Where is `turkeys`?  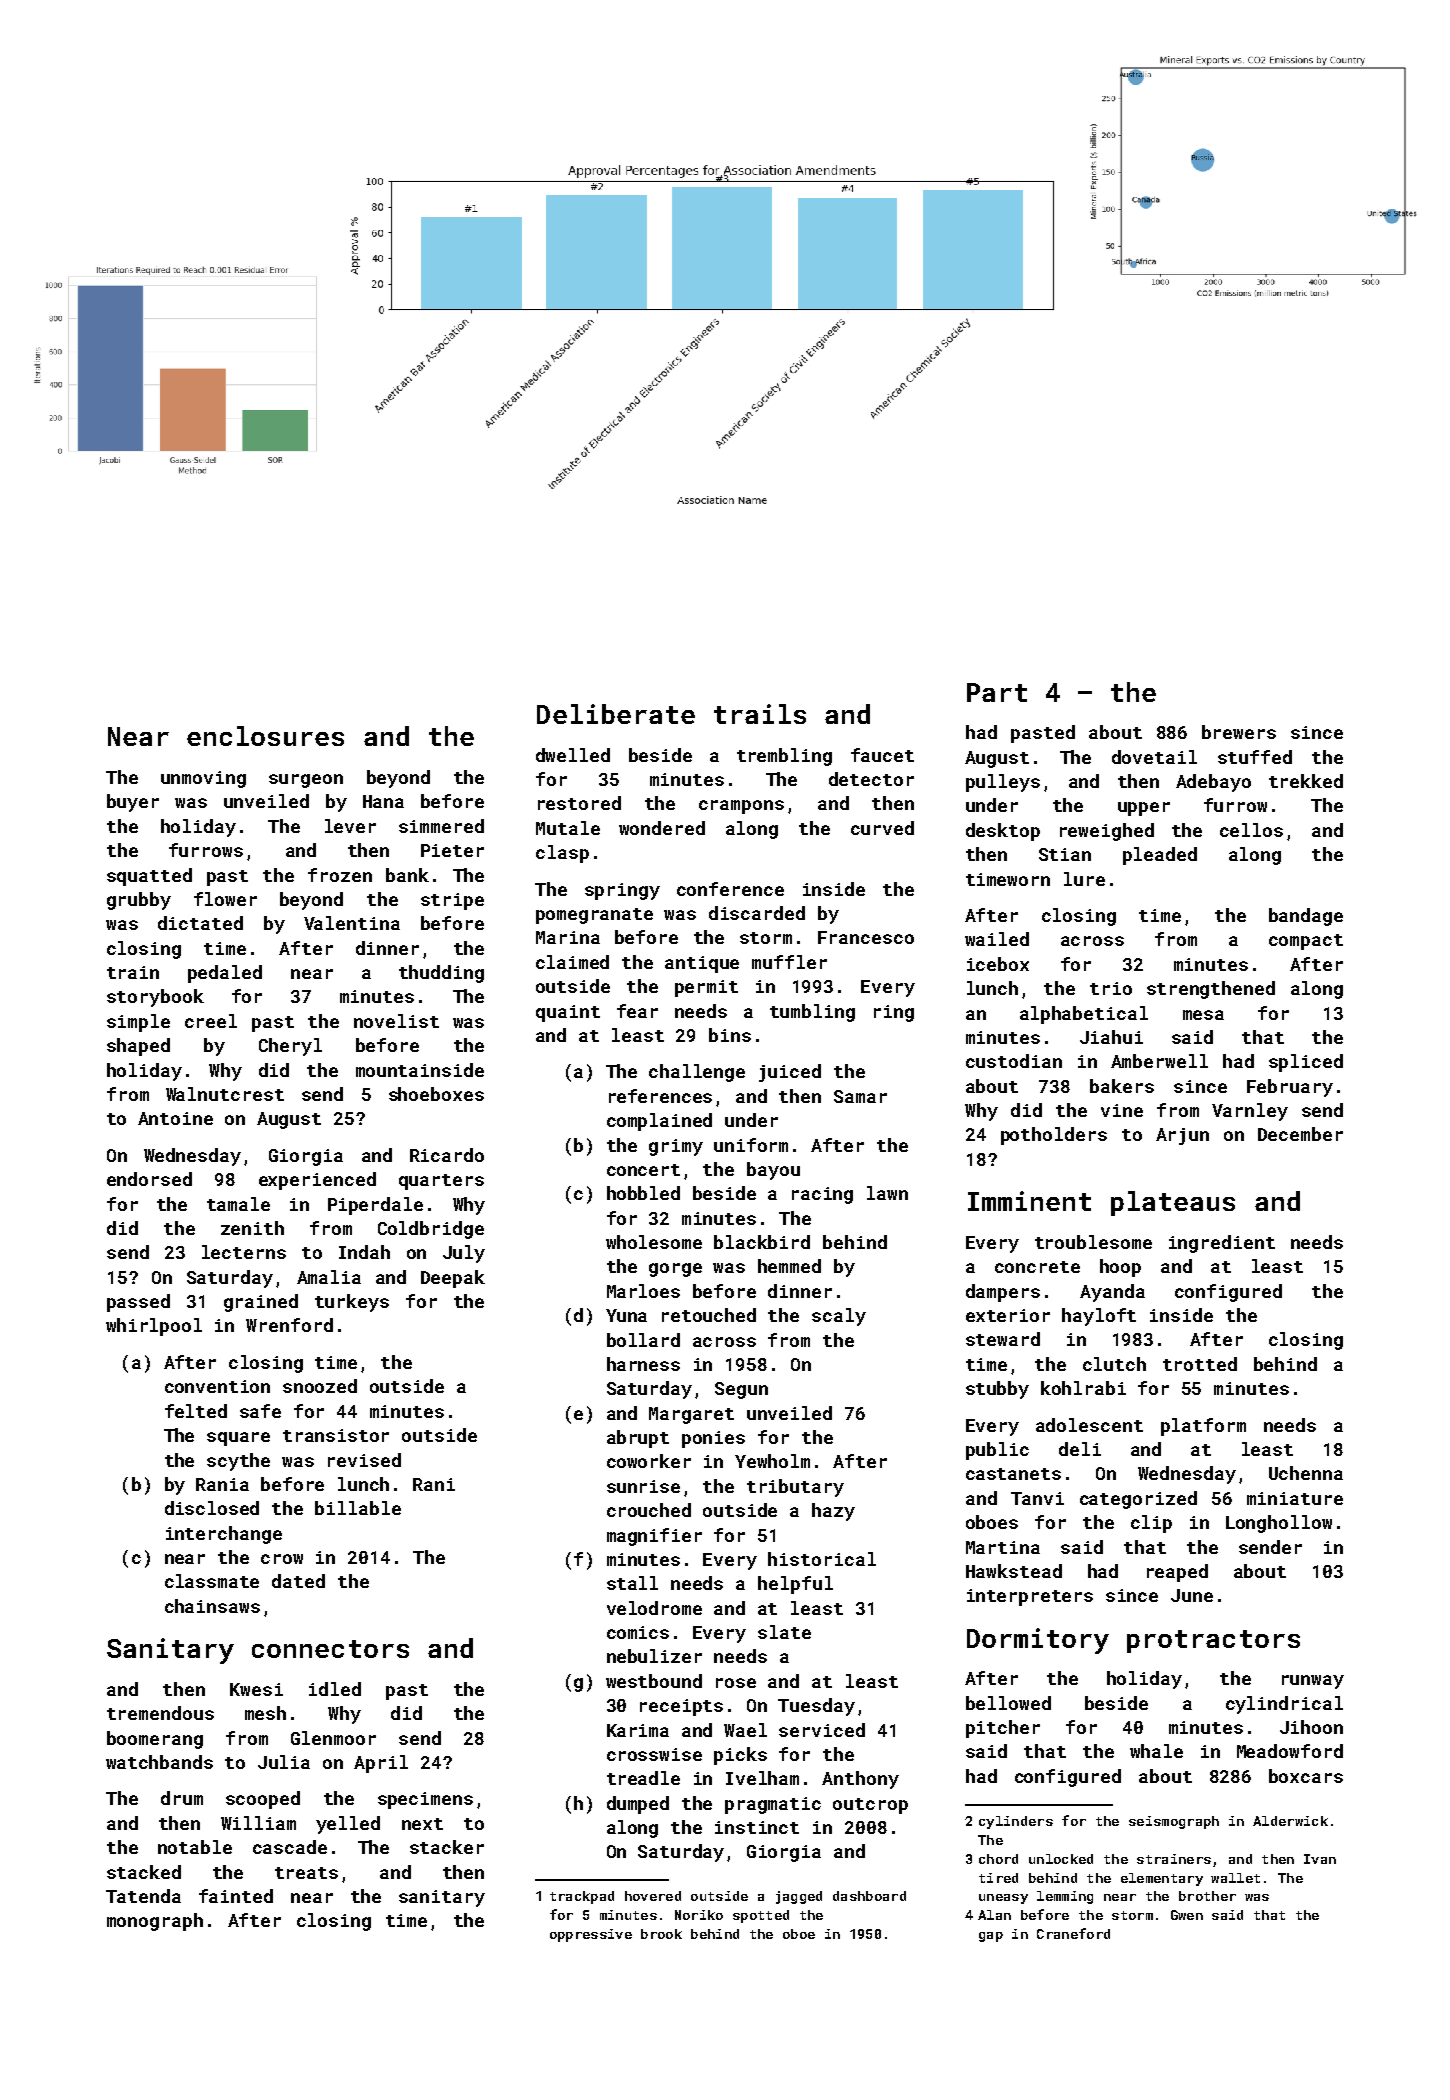
turkeys is located at coordinates (352, 1303).
